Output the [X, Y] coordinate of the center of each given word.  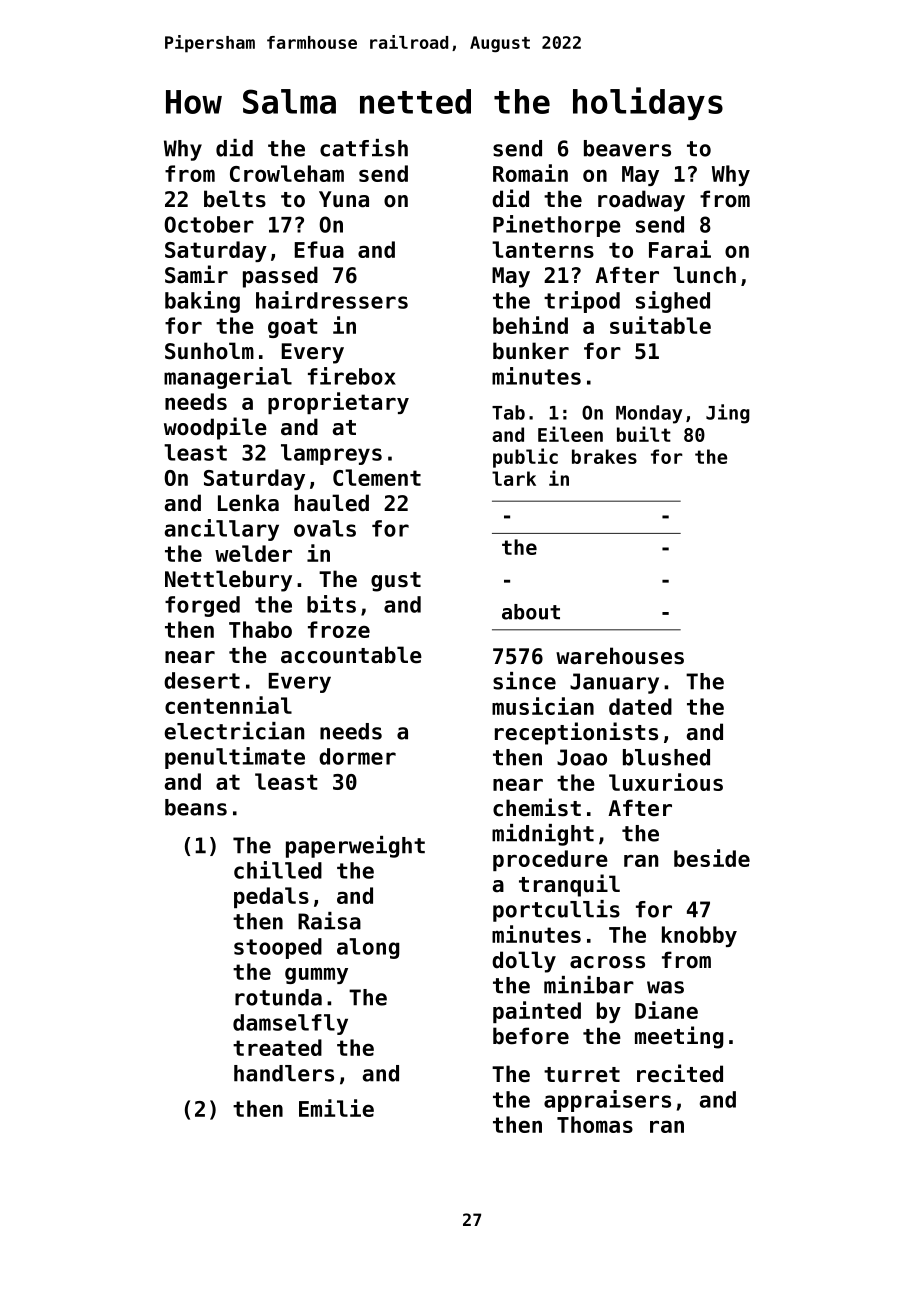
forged [202, 606]
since [524, 681]
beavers [627, 148]
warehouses [620, 656]
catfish [364, 148]
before [531, 1036]
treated [277, 1047]
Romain [530, 173]
